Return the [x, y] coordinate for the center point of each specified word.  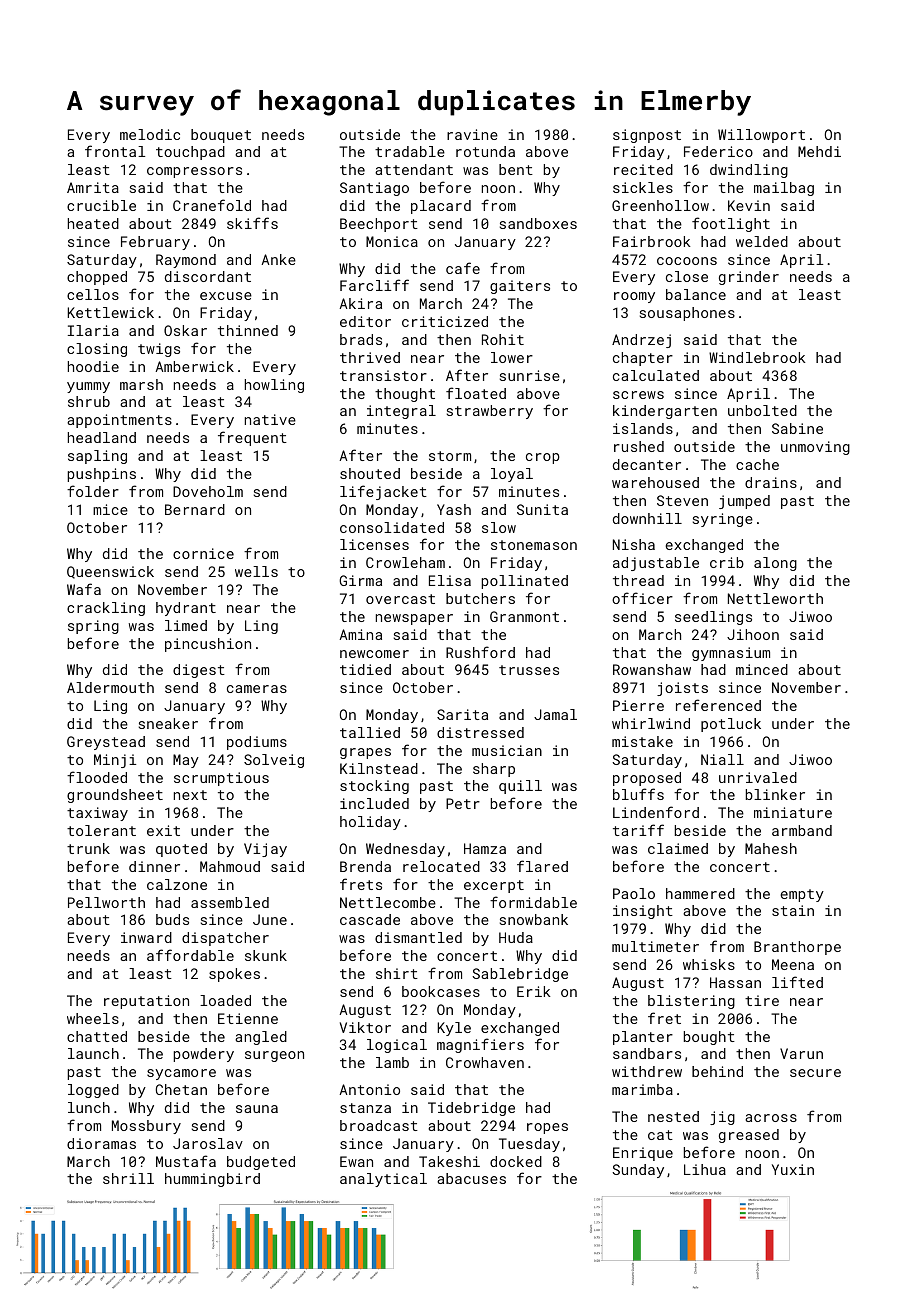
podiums [257, 743]
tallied [370, 732]
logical [397, 1046]
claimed [678, 848]
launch [93, 1053]
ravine [472, 134]
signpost [647, 136]
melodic [150, 134]
